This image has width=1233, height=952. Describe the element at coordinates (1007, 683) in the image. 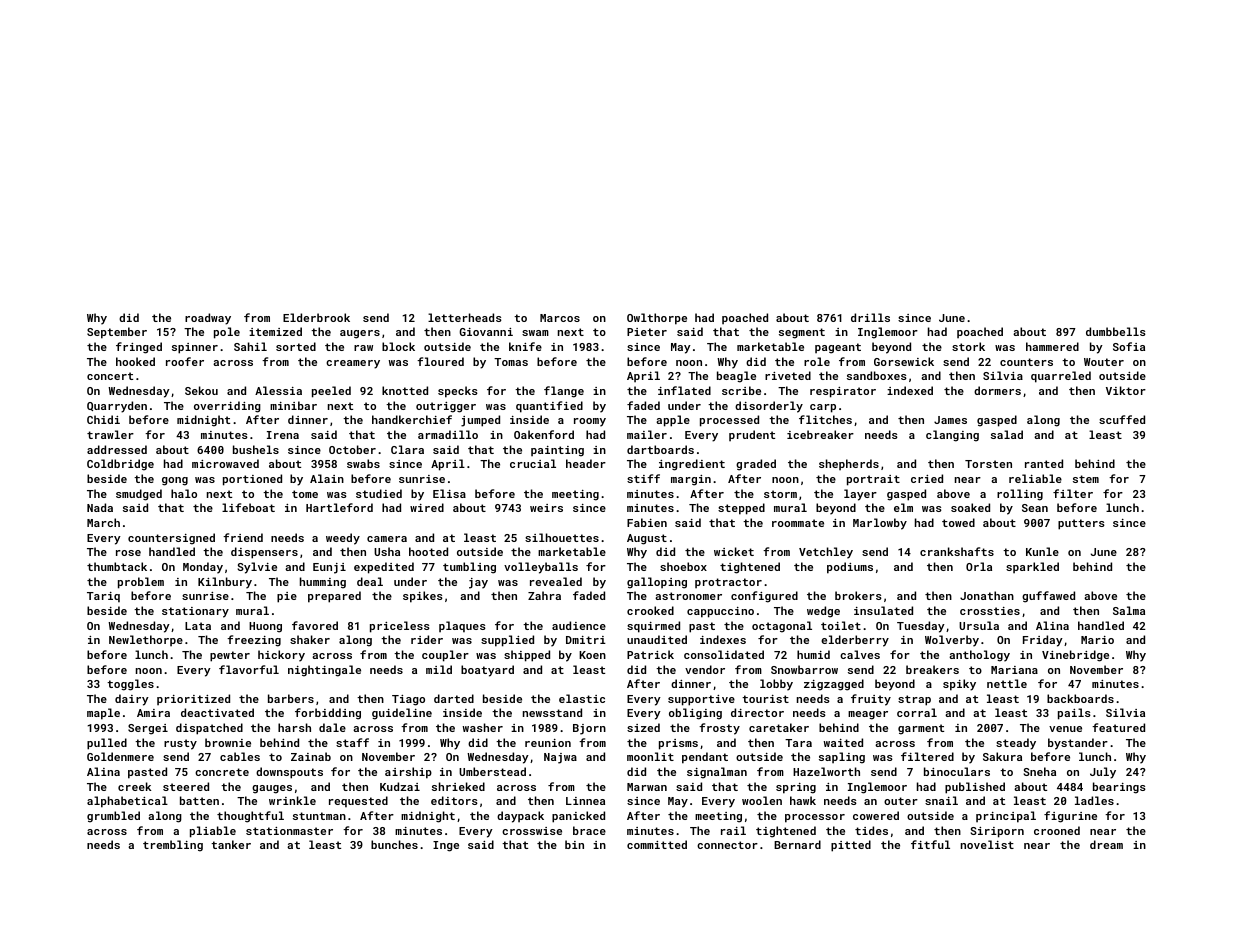

I see `nettle` at that location.
